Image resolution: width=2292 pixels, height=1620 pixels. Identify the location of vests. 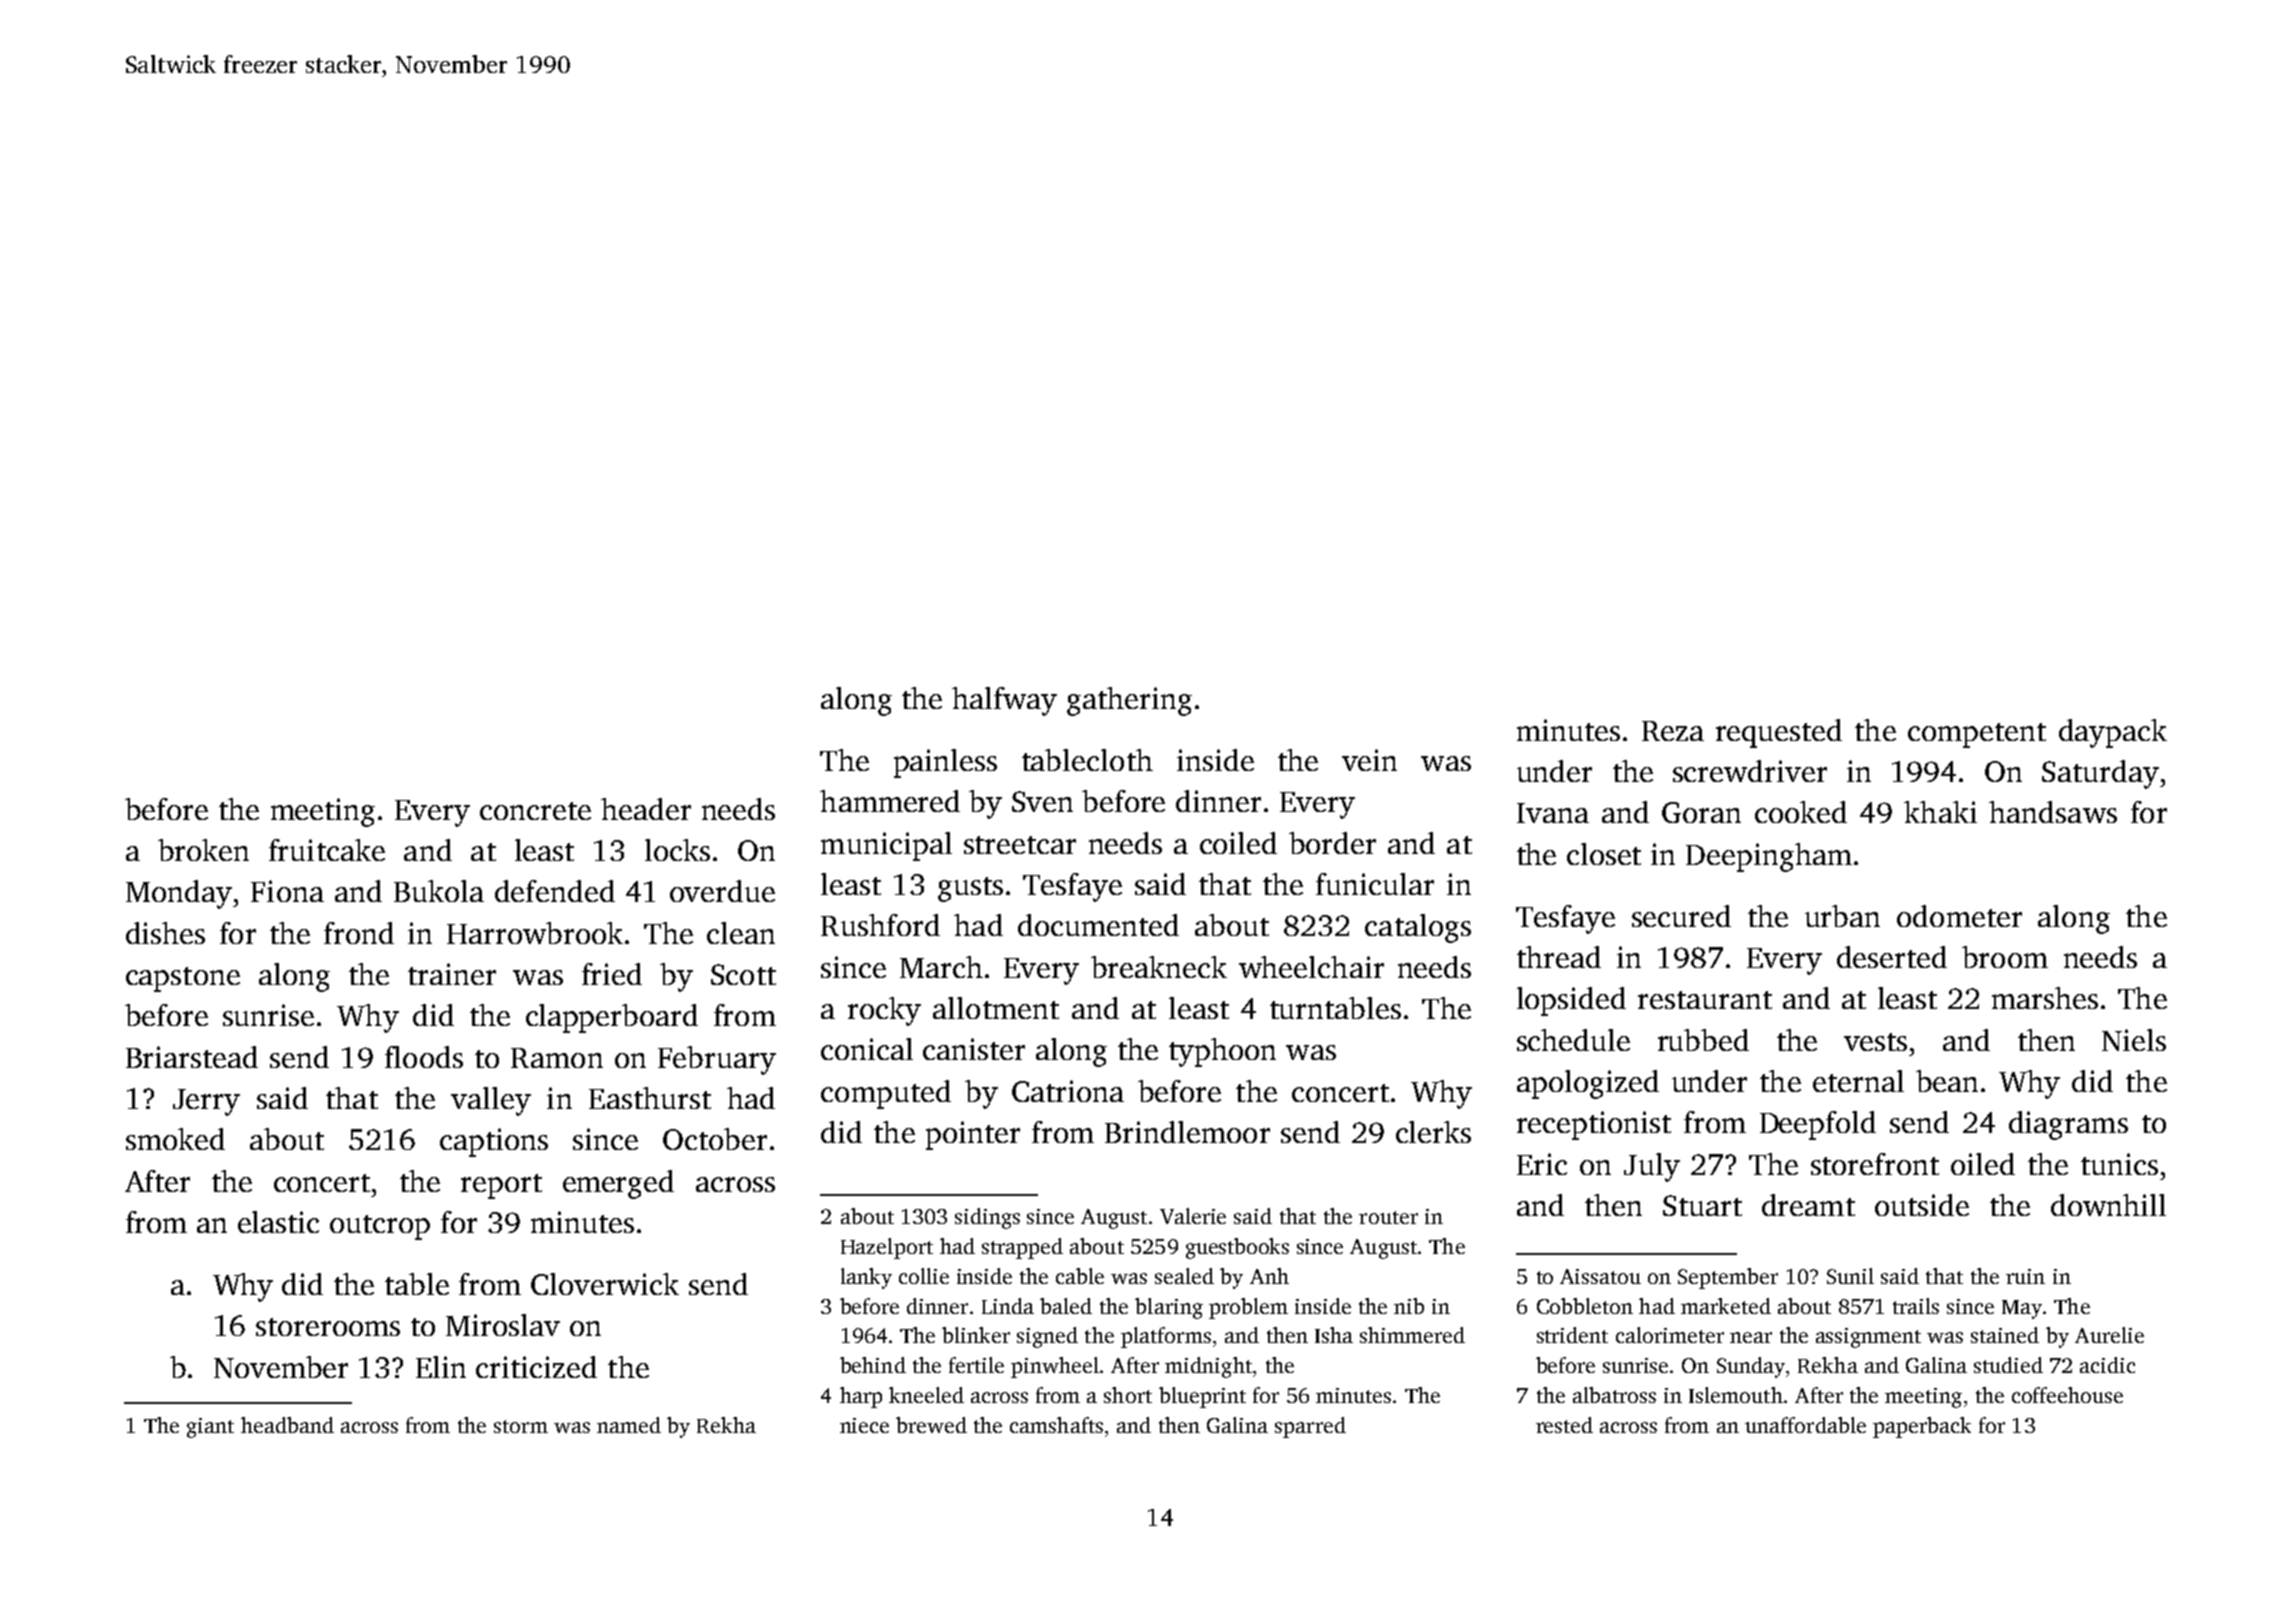
(1875, 1042).
